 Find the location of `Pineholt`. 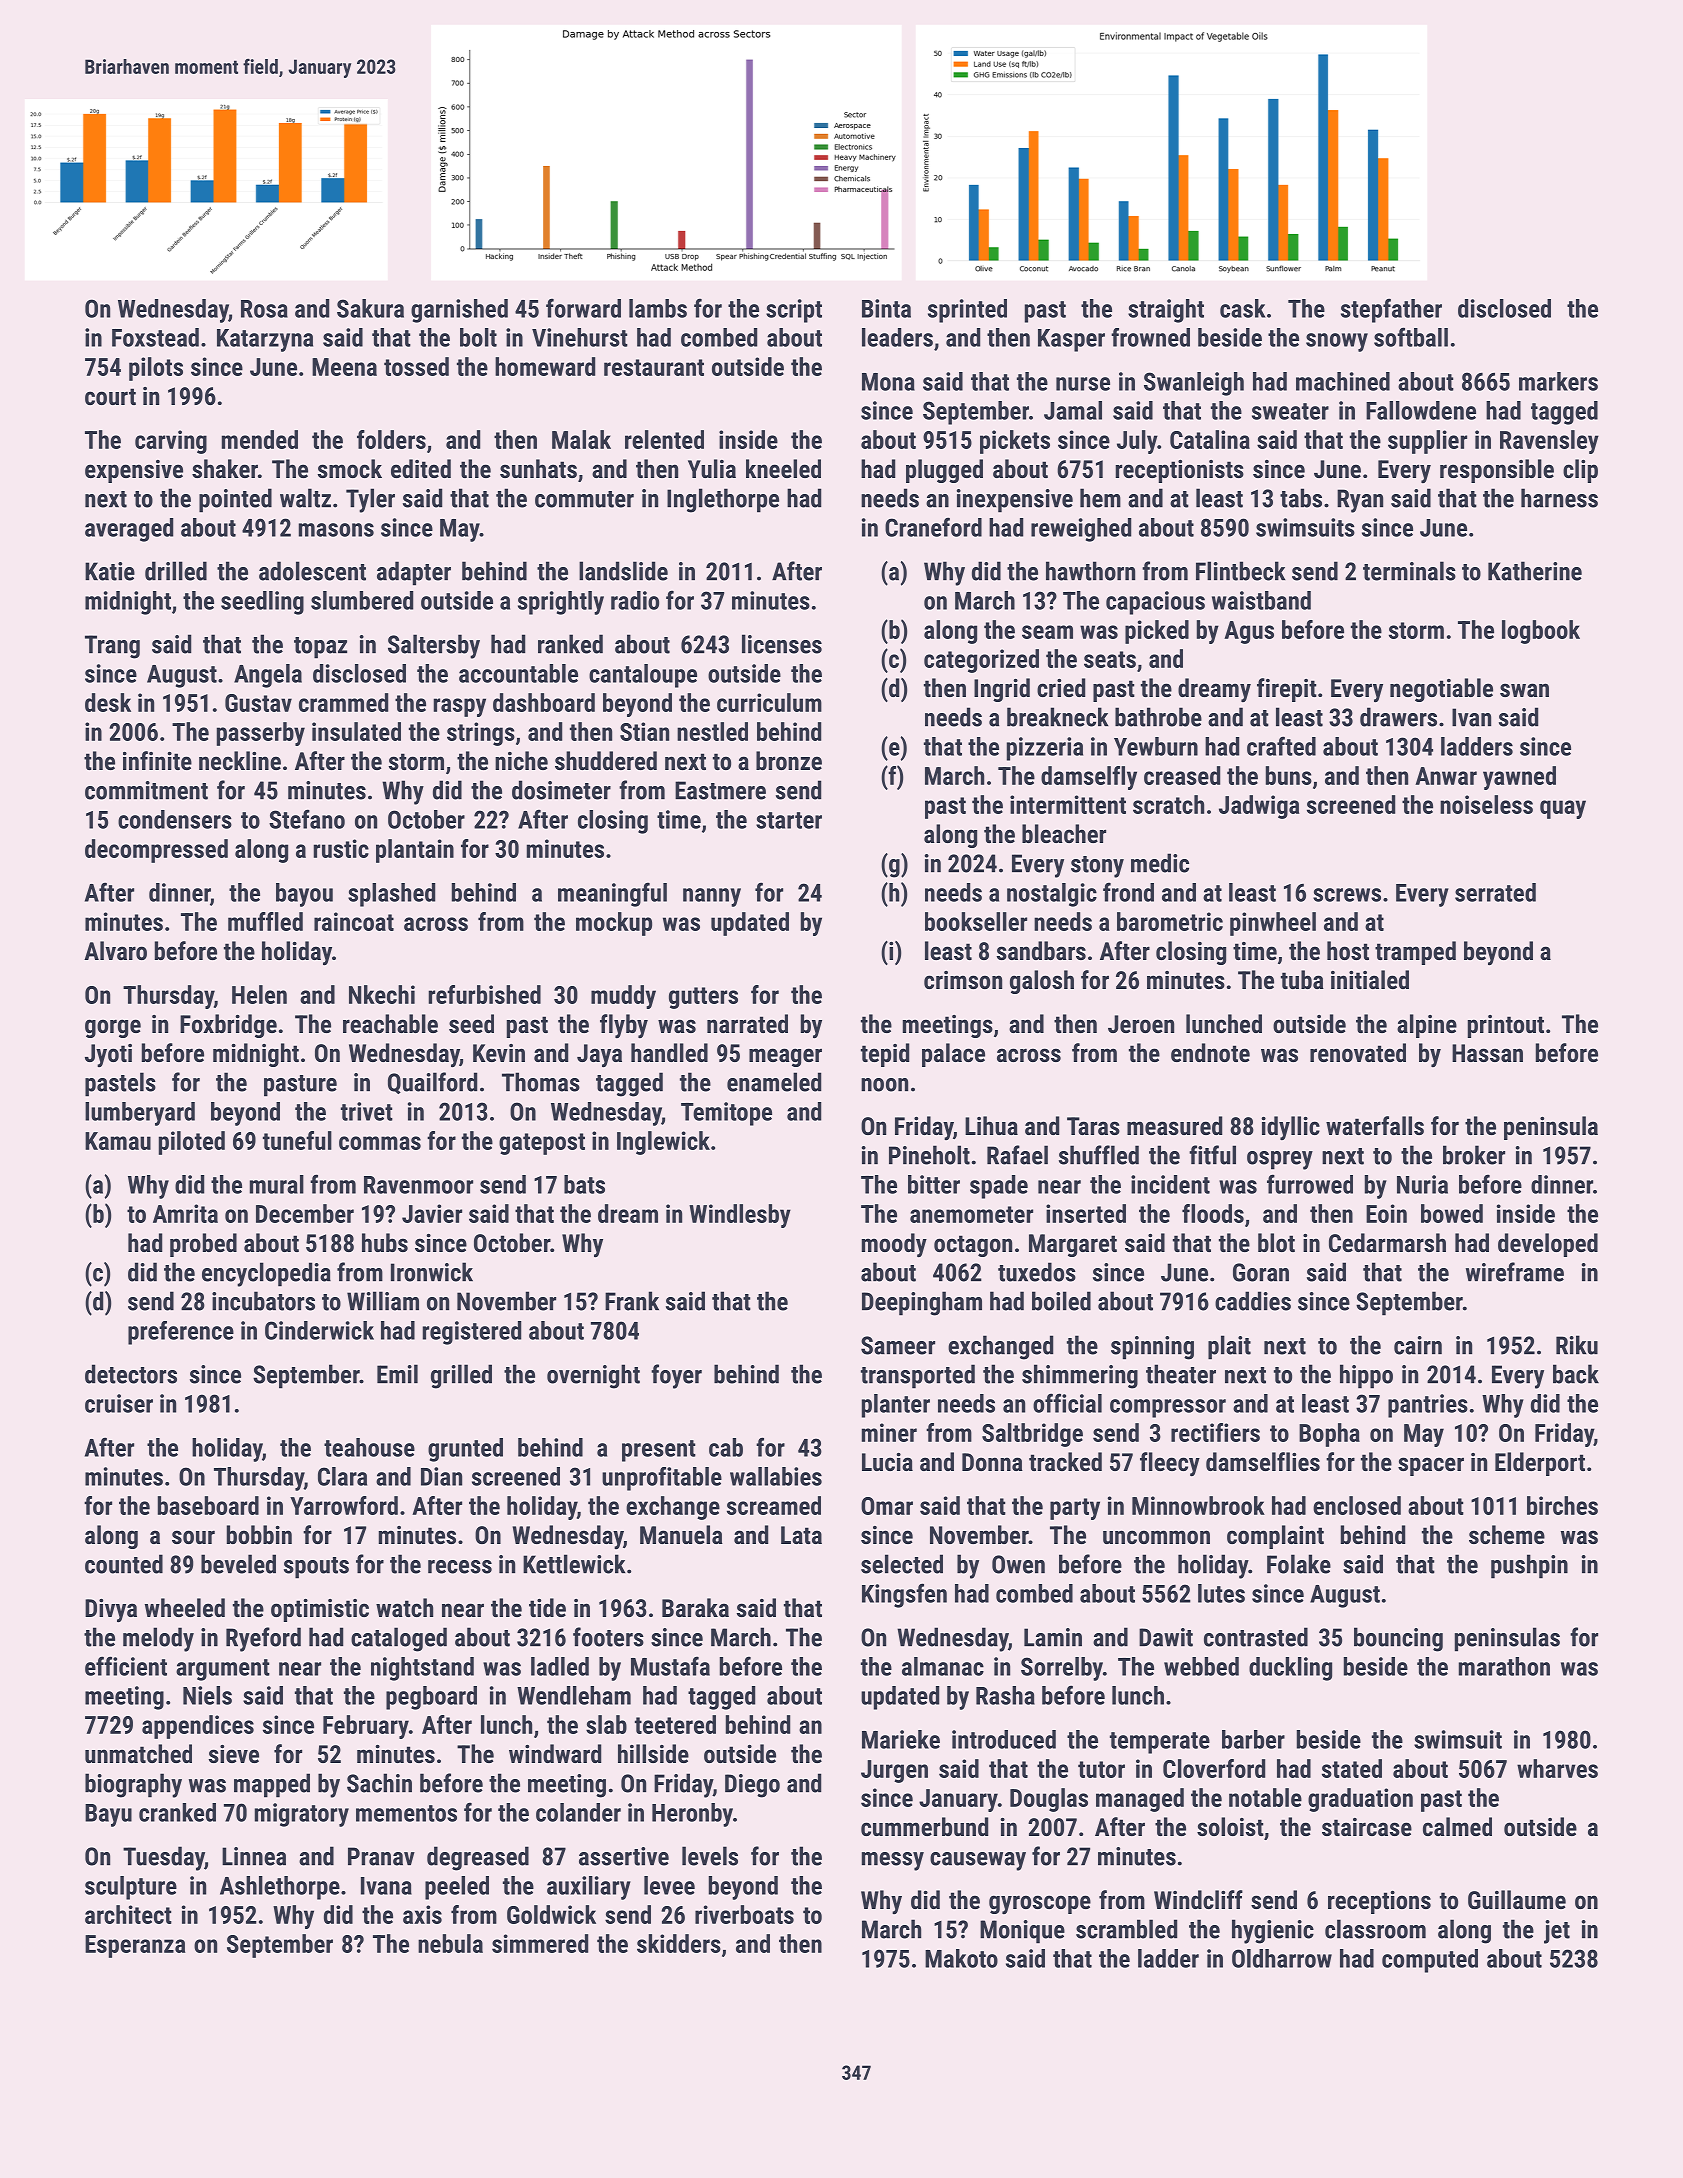

Pineholt is located at coordinates (929, 1155).
